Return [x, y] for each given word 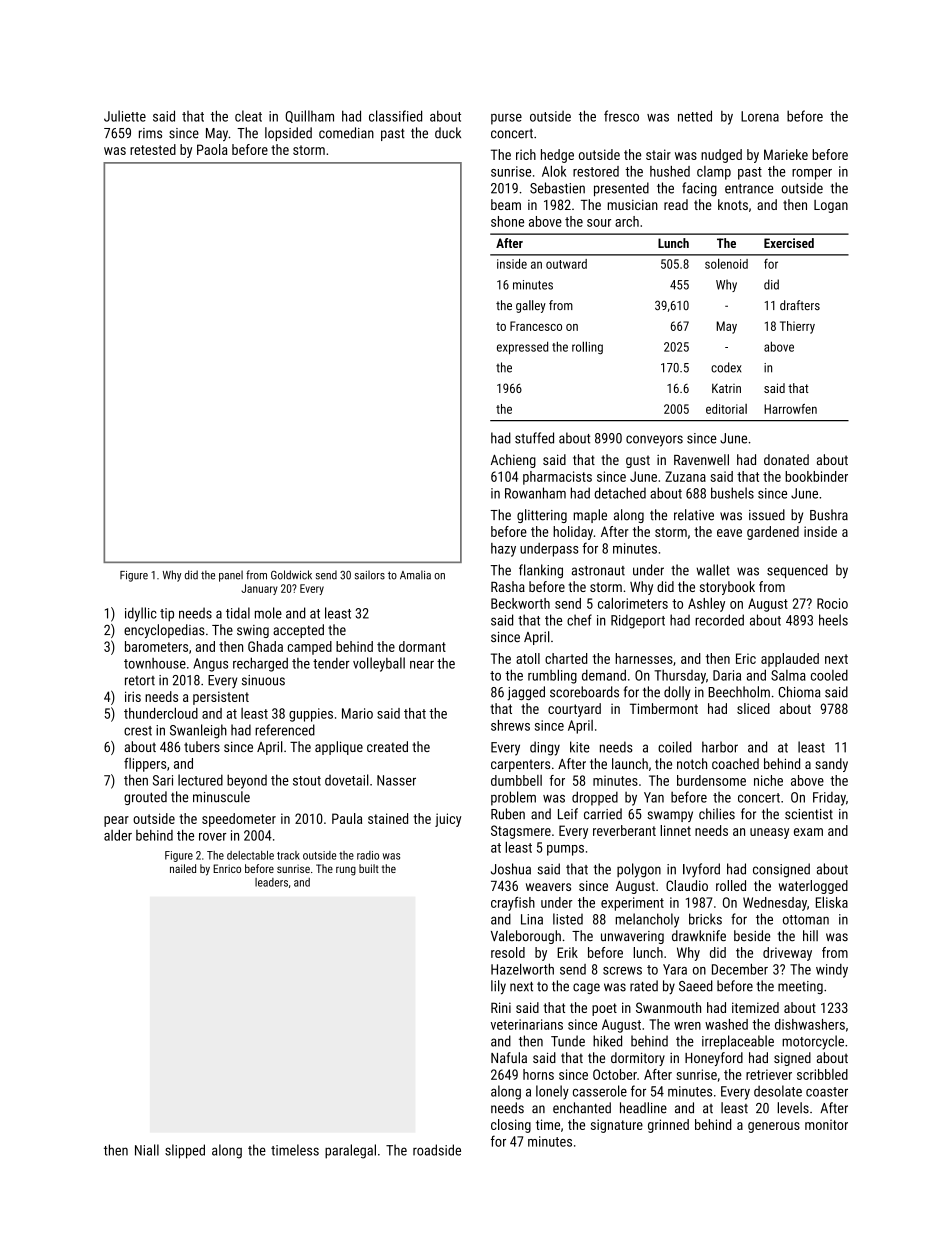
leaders [271, 882]
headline [643, 1108]
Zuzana [685, 476]
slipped [185, 1151]
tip [167, 615]
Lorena [760, 116]
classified [395, 116]
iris [133, 696]
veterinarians [527, 1024]
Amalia [415, 575]
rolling [587, 348]
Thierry [797, 327]
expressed [522, 348]
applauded [790, 660]
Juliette [125, 116]
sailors [370, 575]
